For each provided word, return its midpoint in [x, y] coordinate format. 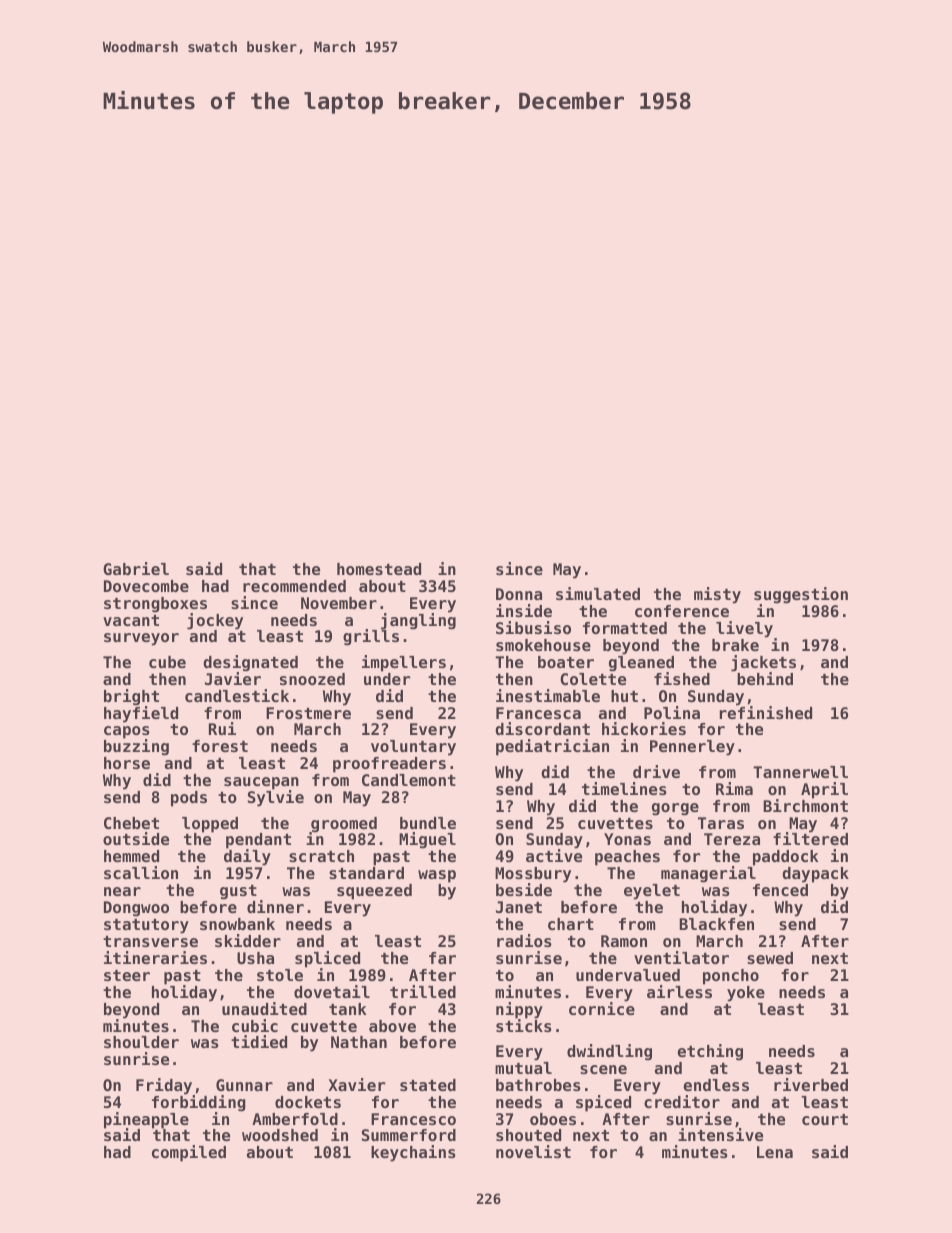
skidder [248, 940]
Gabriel [136, 568]
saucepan [261, 783]
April [824, 790]
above [392, 1026]
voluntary [413, 748]
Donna [519, 594]
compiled [189, 1153]
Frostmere [308, 713]
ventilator [681, 957]
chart [571, 924]
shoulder [141, 1042]
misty [717, 595]
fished [682, 678]
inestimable [548, 695]
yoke [746, 994]
